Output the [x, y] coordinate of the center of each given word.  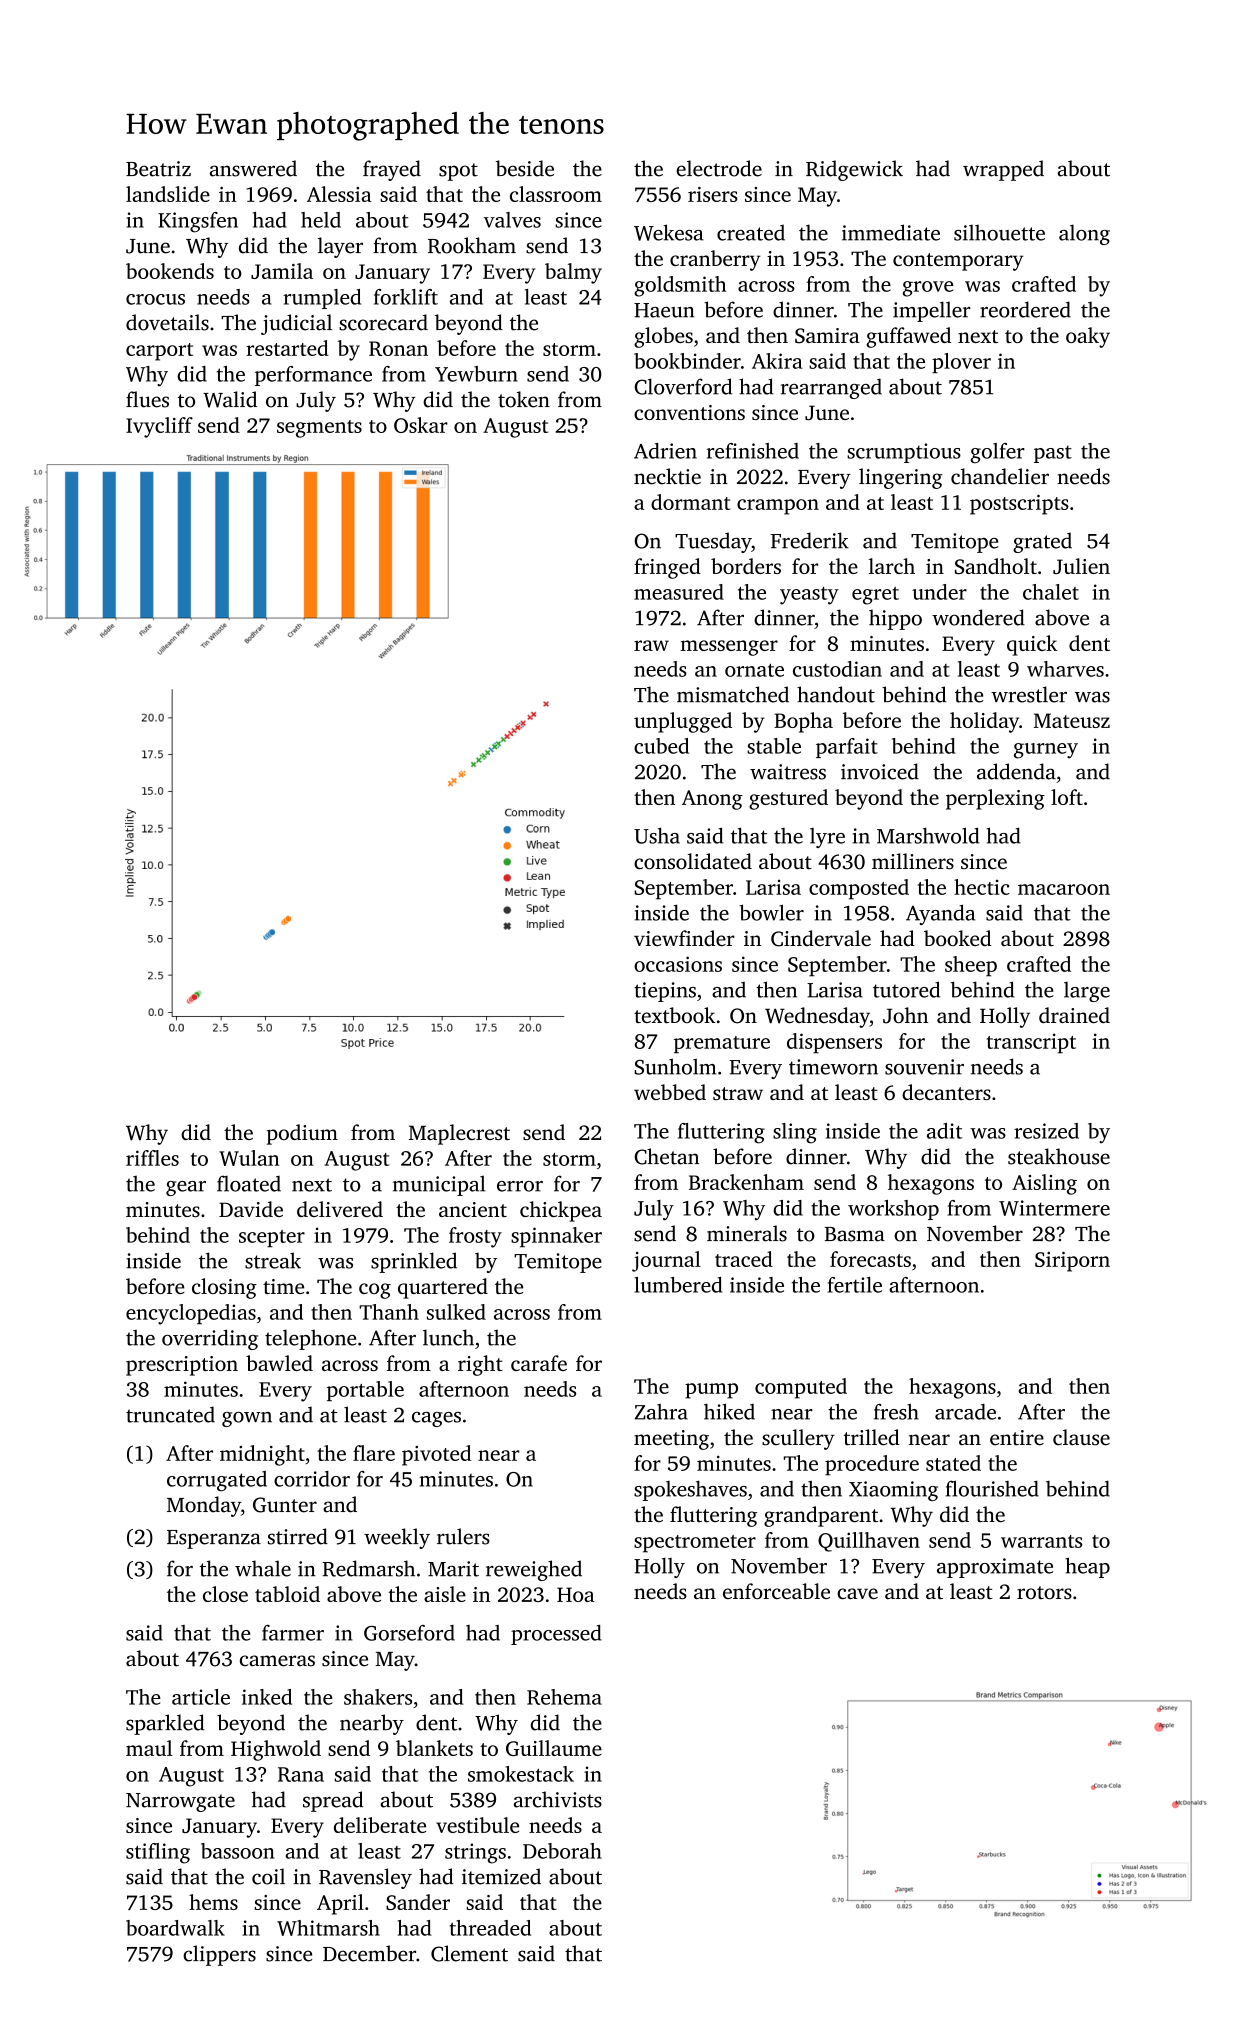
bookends [170, 271]
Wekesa [669, 232]
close [225, 1594]
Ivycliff [159, 427]
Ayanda [940, 914]
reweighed [534, 1570]
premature [722, 1045]
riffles [152, 1158]
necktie [667, 476]
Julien [1081, 566]
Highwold [276, 1750]
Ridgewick [854, 170]
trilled [872, 1437]
